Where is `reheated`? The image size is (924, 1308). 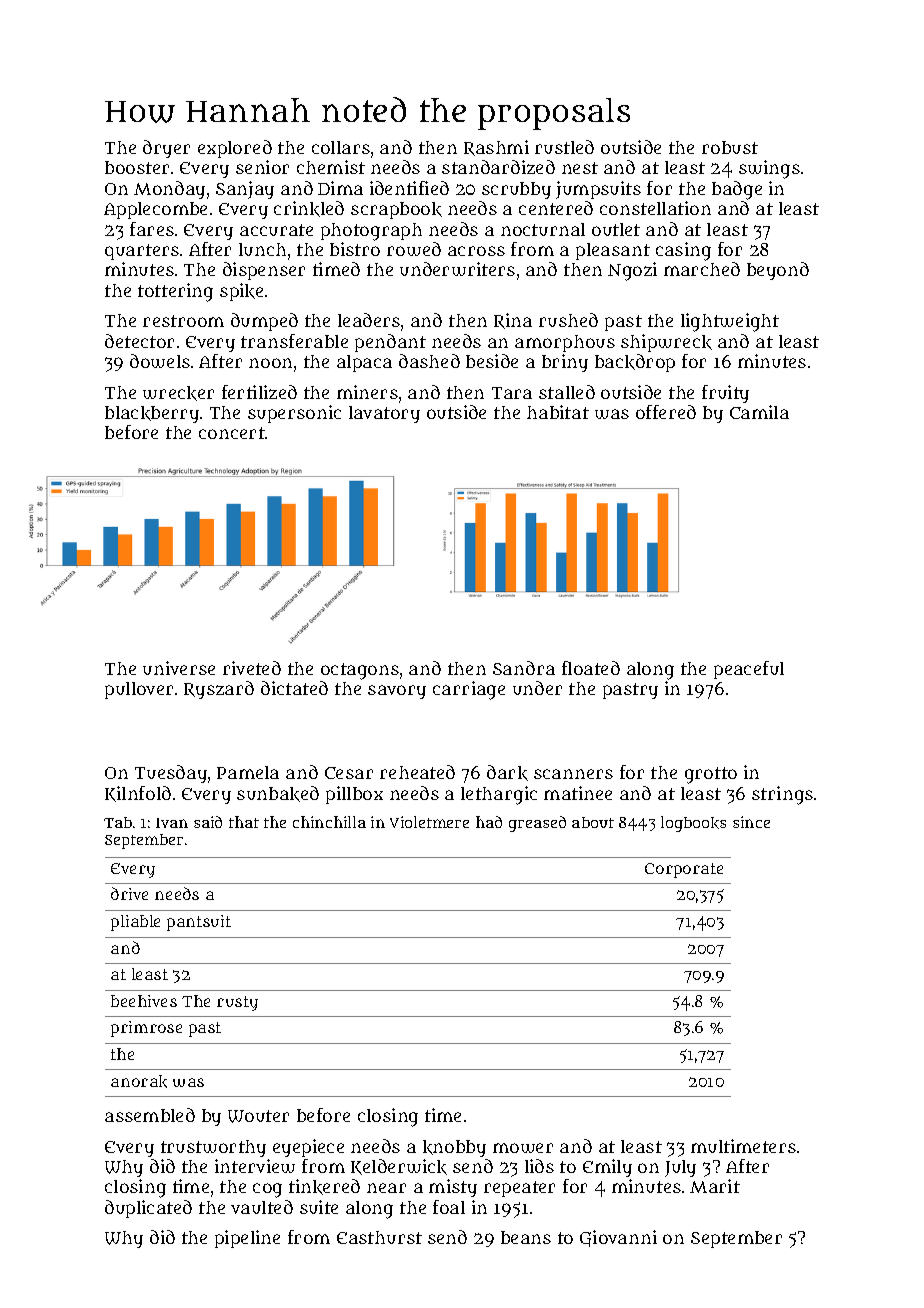 reheated is located at coordinates (417, 772).
